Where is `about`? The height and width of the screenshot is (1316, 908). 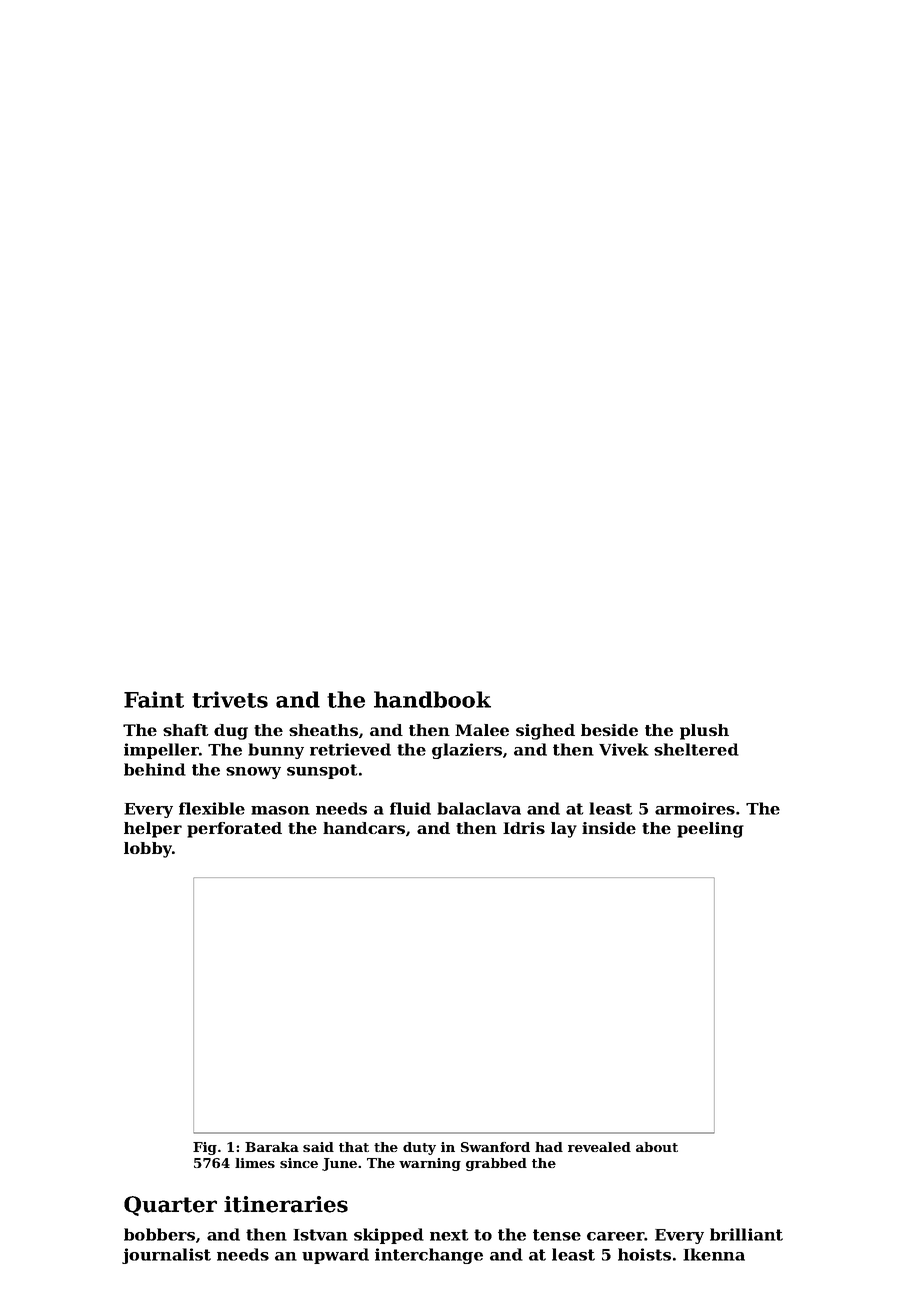
about is located at coordinates (657, 1147).
